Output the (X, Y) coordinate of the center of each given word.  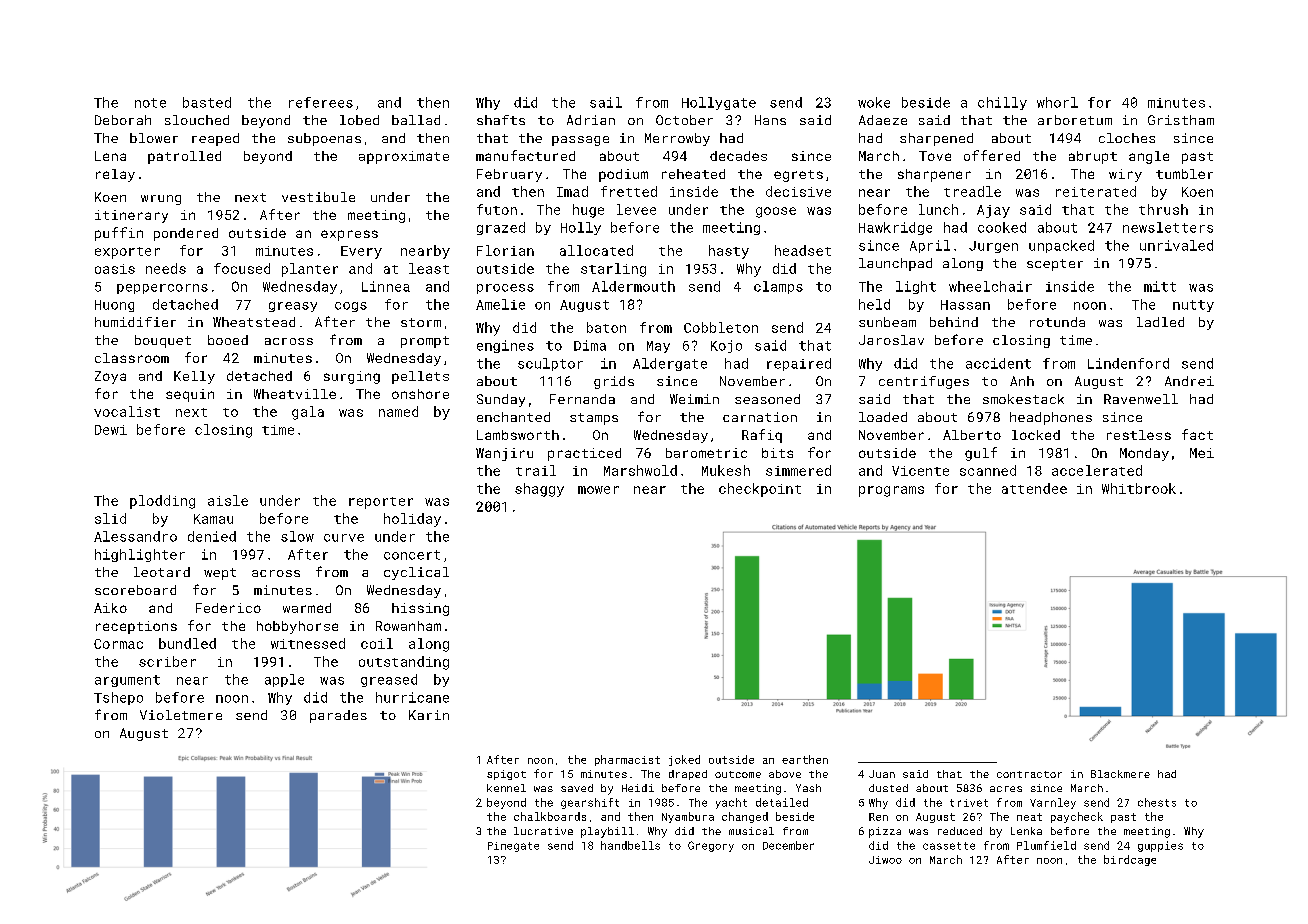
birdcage (1130, 860)
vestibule (318, 197)
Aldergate (670, 364)
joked (684, 760)
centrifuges (924, 382)
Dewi (111, 430)
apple (284, 680)
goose (776, 212)
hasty (729, 252)
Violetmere (181, 715)
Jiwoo (885, 860)
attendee (1034, 488)
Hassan (965, 305)
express (349, 235)
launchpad (895, 264)
